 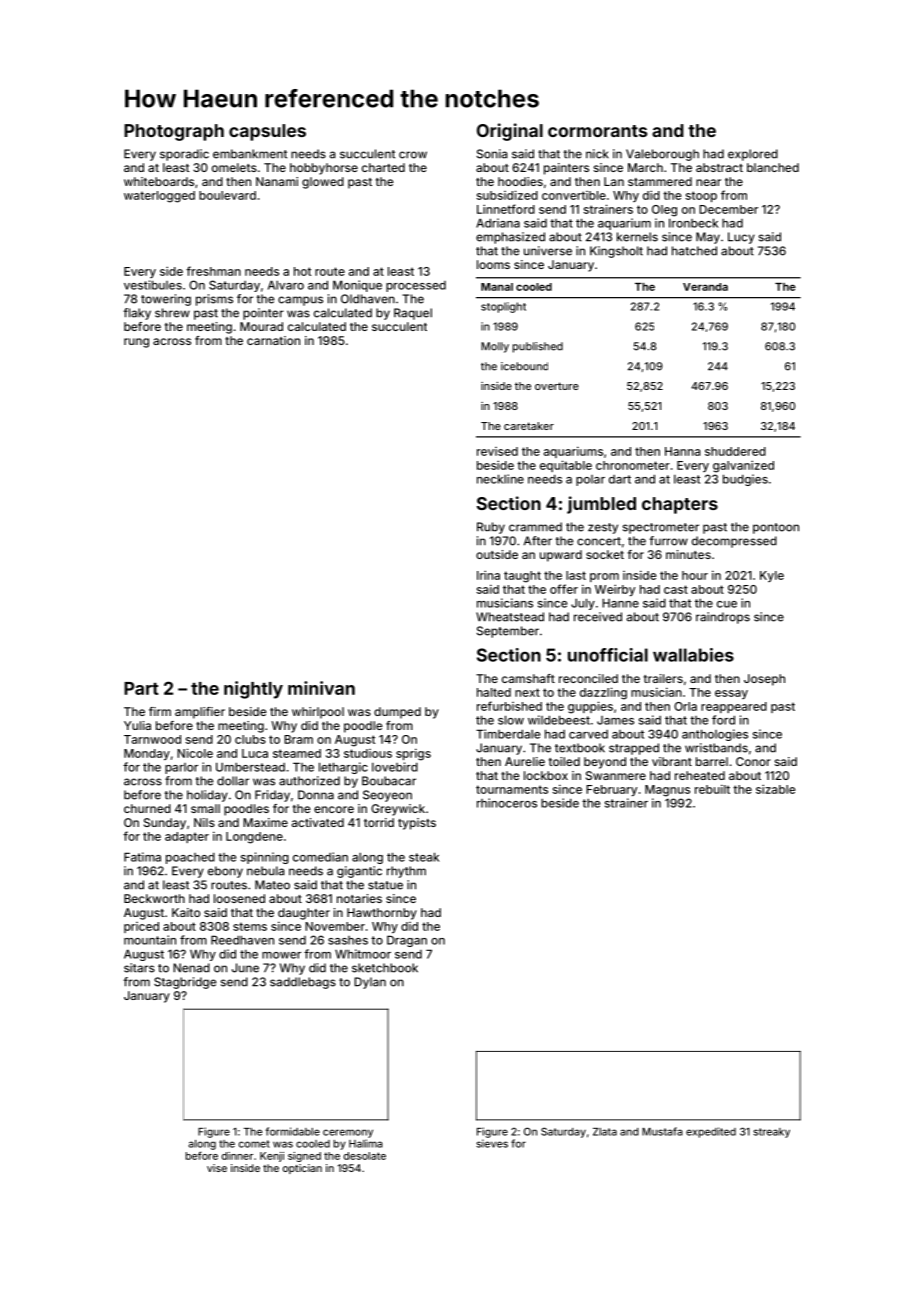 What do you see at coordinates (507, 803) in the screenshot?
I see `rhinoceros` at bounding box center [507, 803].
